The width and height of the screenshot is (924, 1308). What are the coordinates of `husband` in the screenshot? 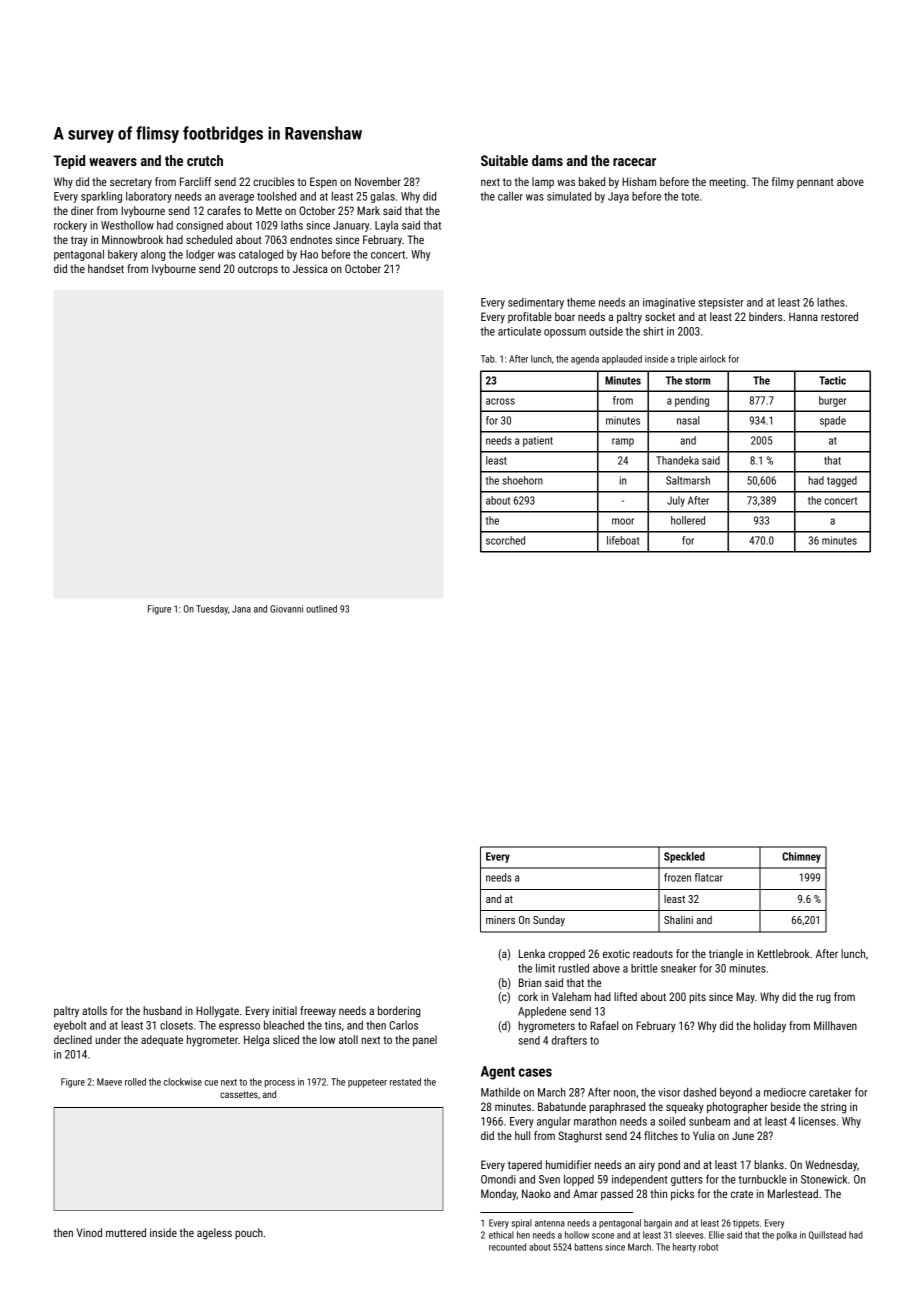 It's located at (162, 1010).
